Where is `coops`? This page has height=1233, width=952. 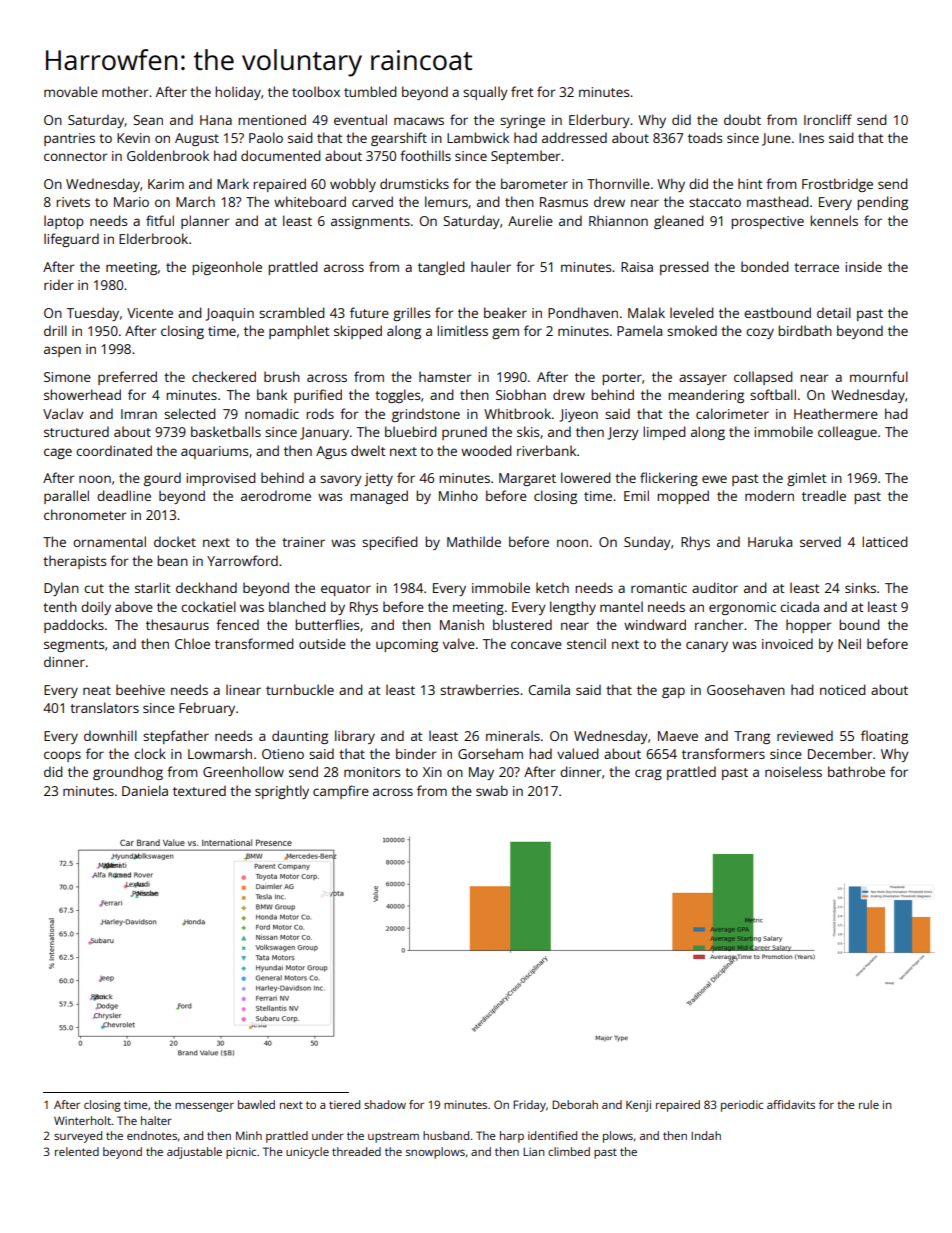 coops is located at coordinates (62, 756).
